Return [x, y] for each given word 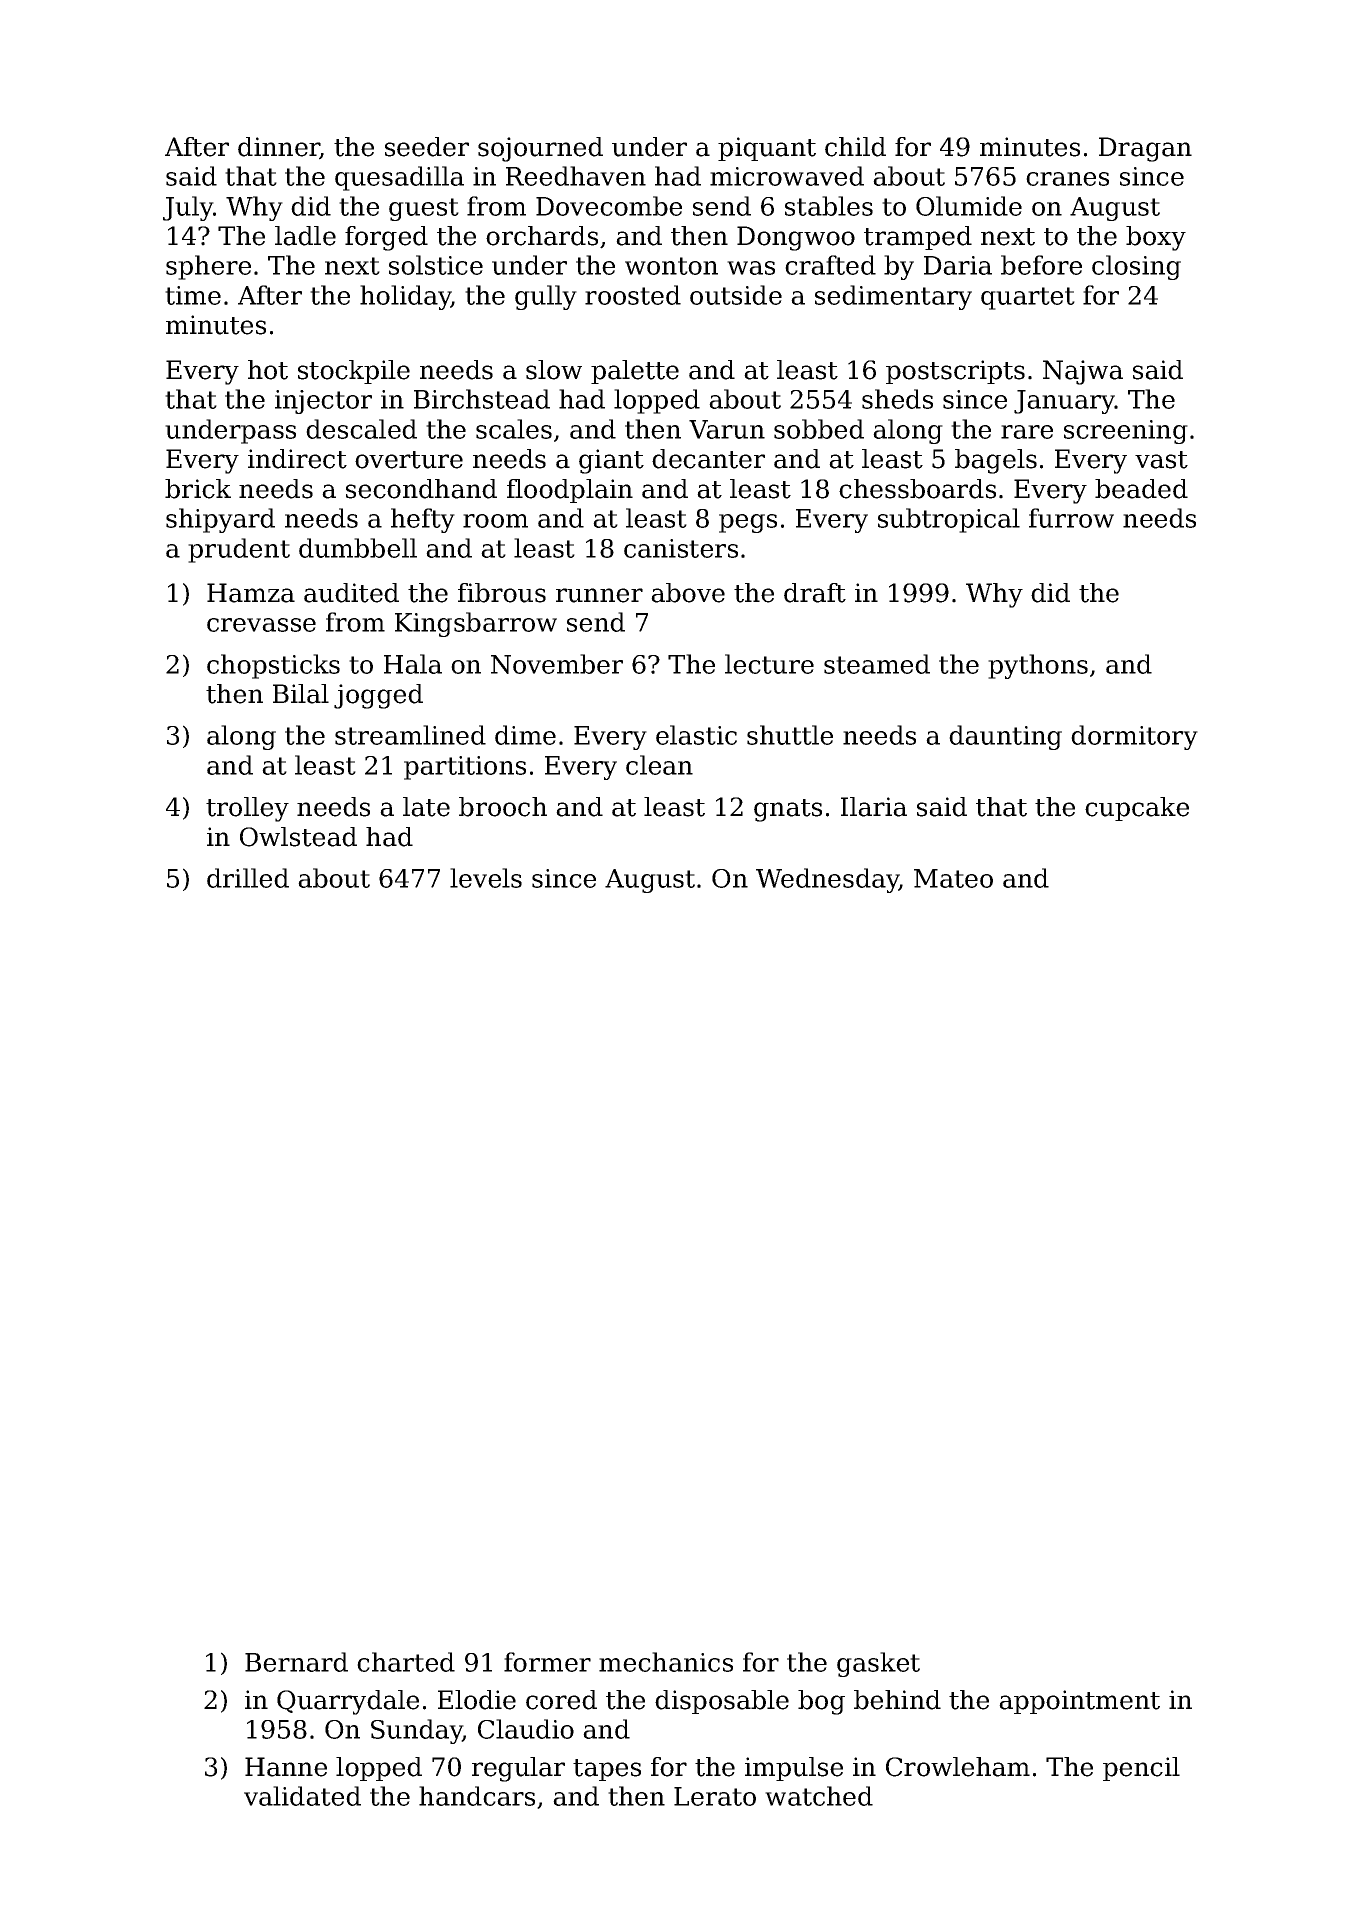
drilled [248, 878]
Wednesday [827, 880]
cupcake [1137, 809]
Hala [413, 664]
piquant [767, 149]
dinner [279, 148]
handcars [477, 1796]
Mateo [953, 878]
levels [486, 878]
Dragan [1145, 149]
